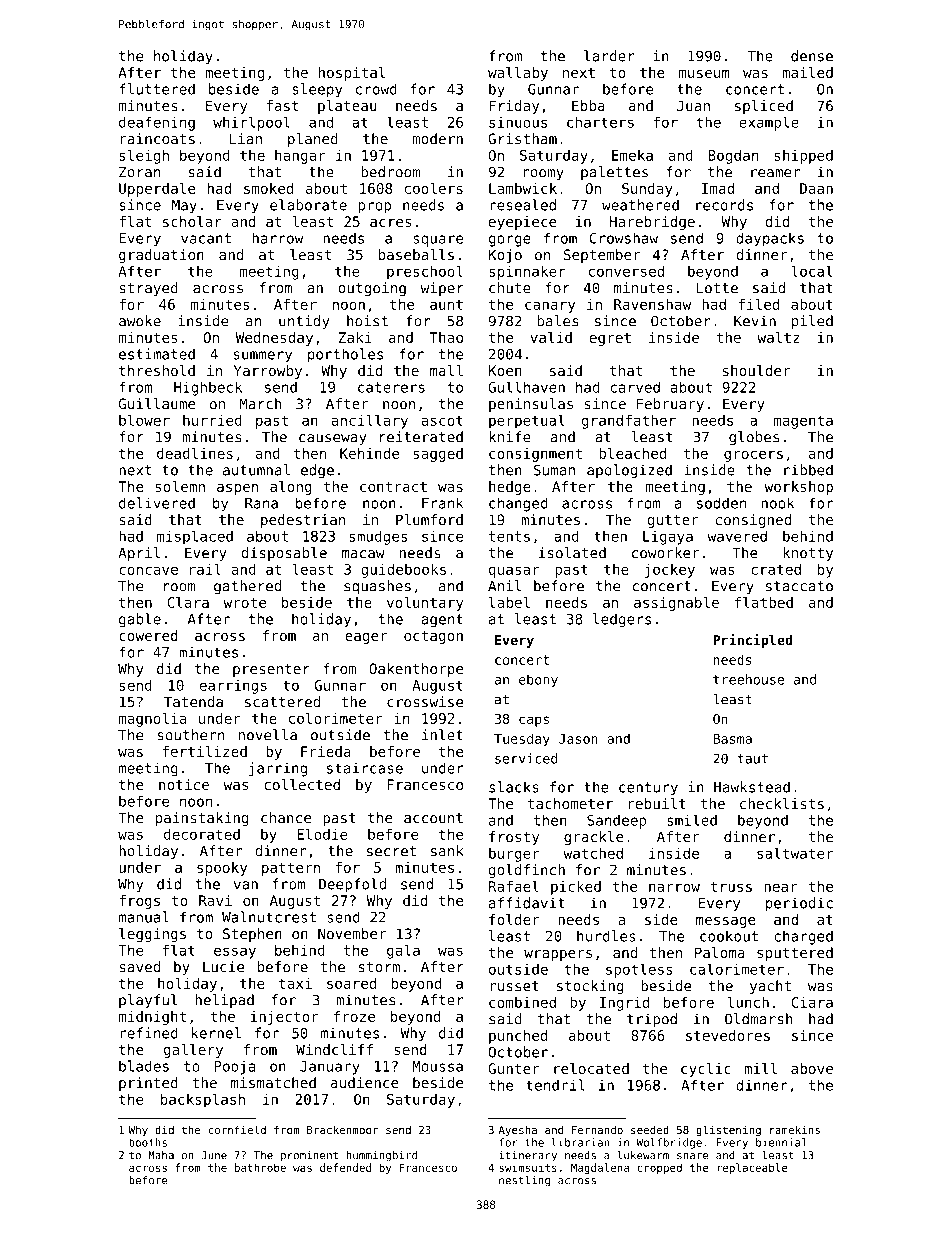  Describe the element at coordinates (692, 820) in the document. I see `smiled` at that location.
